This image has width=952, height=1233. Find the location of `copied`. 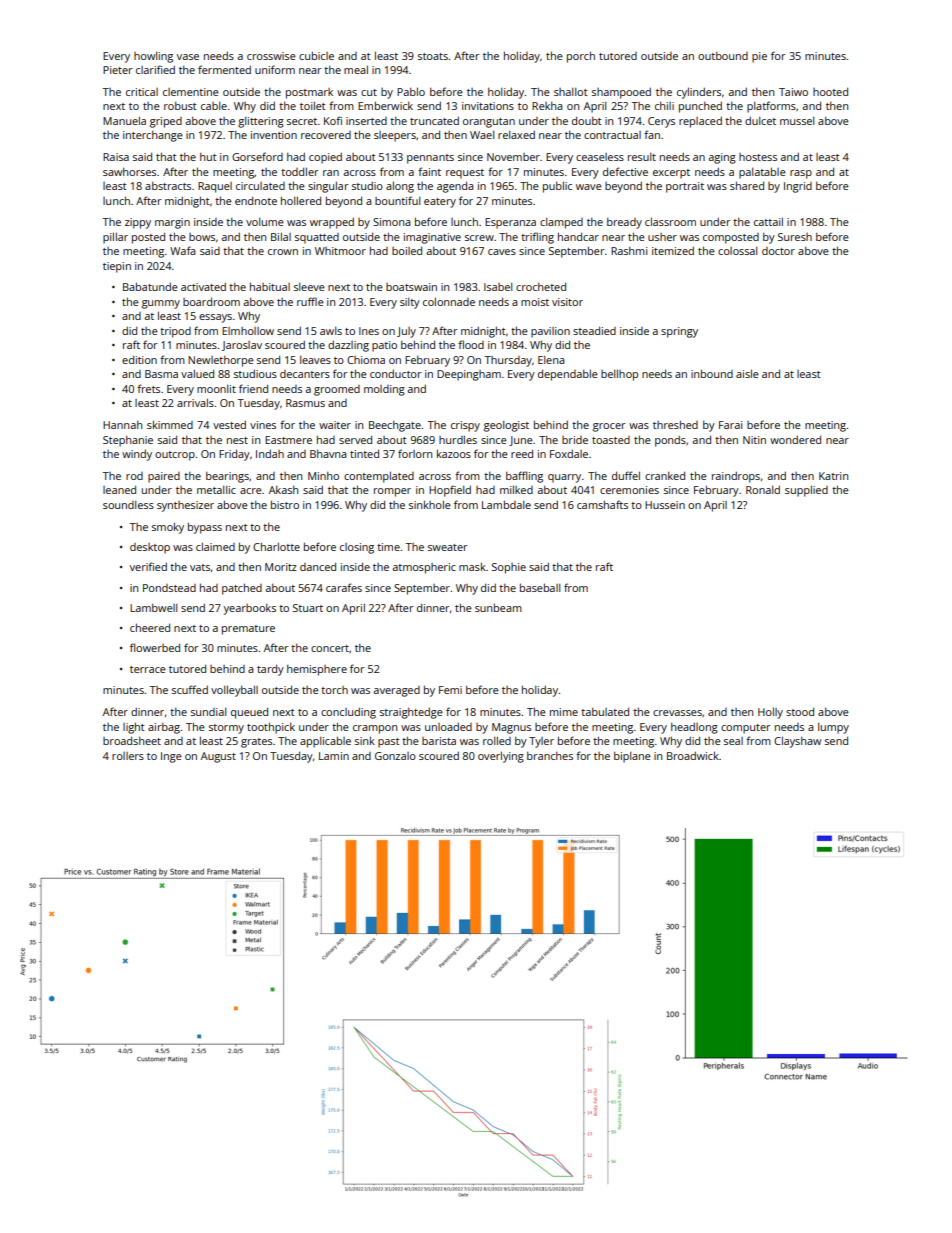

copied is located at coordinates (325, 158).
